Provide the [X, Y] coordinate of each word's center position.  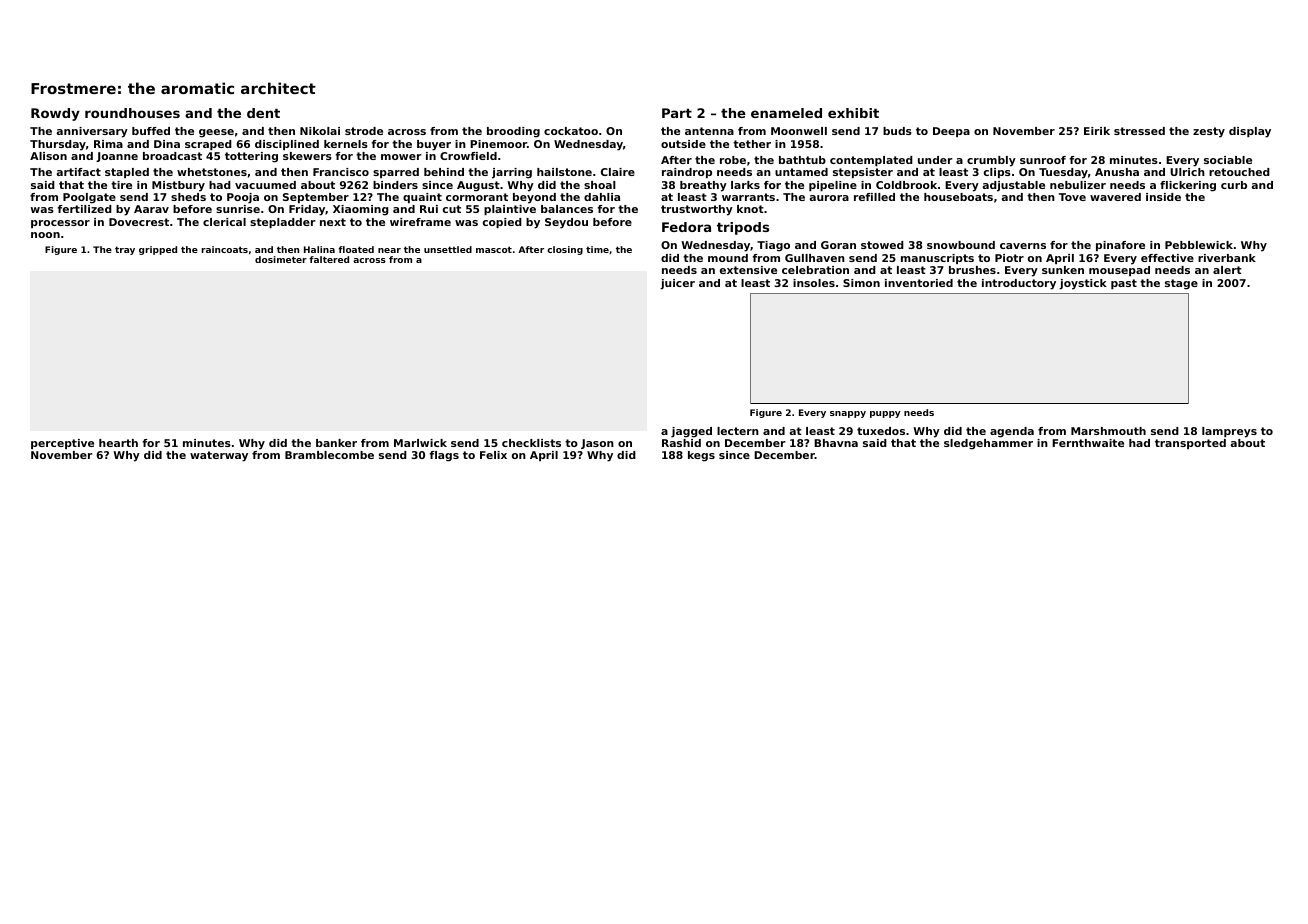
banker [336, 443]
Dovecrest [139, 222]
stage [1181, 284]
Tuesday [1063, 173]
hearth [118, 443]
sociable [1228, 160]
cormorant [477, 197]
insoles [814, 283]
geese [216, 133]
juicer [677, 284]
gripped [158, 250]
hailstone [564, 172]
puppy [885, 414]
